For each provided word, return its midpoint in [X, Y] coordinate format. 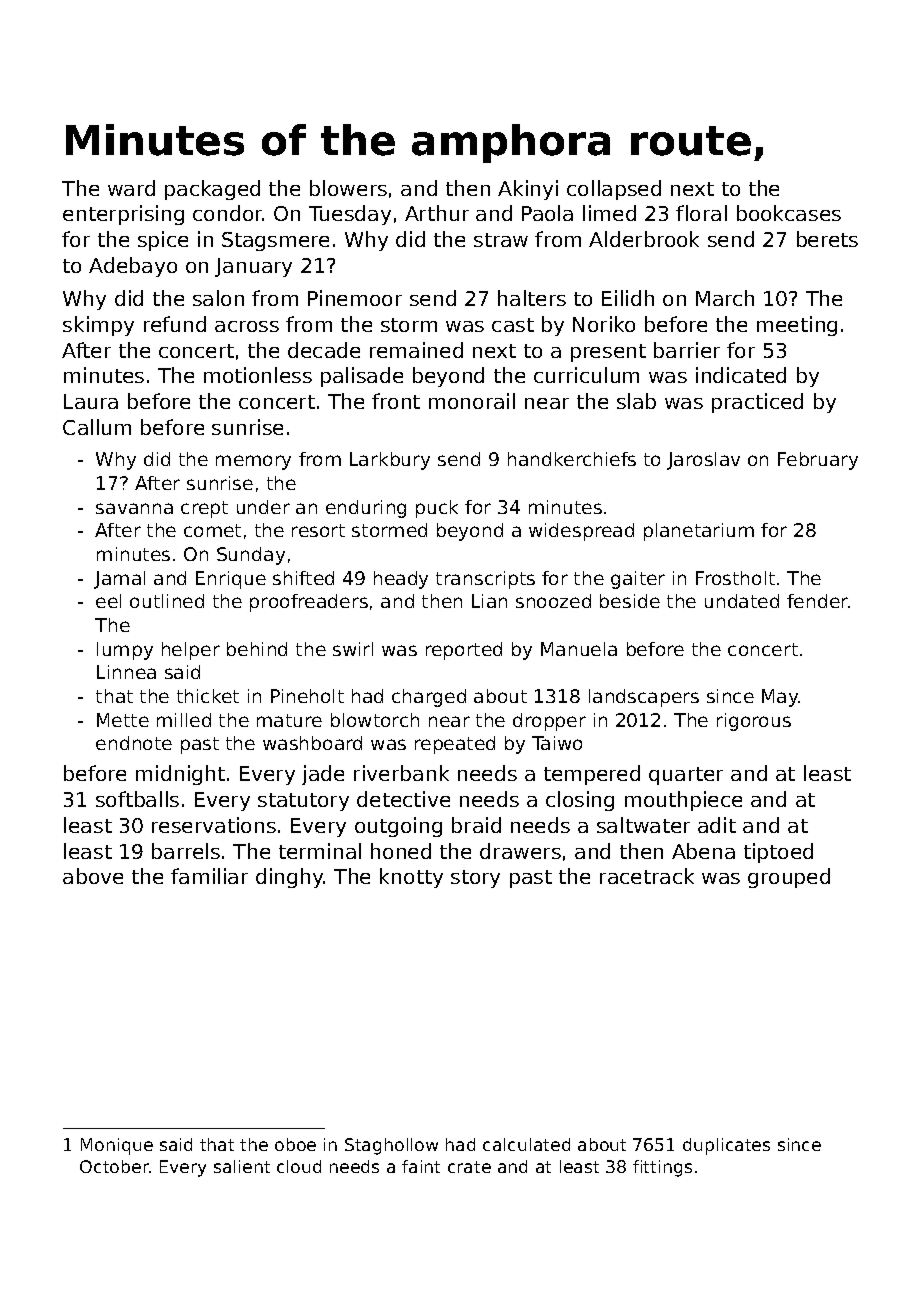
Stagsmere [275, 241]
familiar [209, 876]
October [114, 1166]
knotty [411, 878]
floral [701, 213]
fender [817, 601]
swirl [353, 649]
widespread [581, 532]
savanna [134, 508]
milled [184, 720]
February [818, 461]
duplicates [726, 1146]
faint [421, 1166]
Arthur [437, 213]
